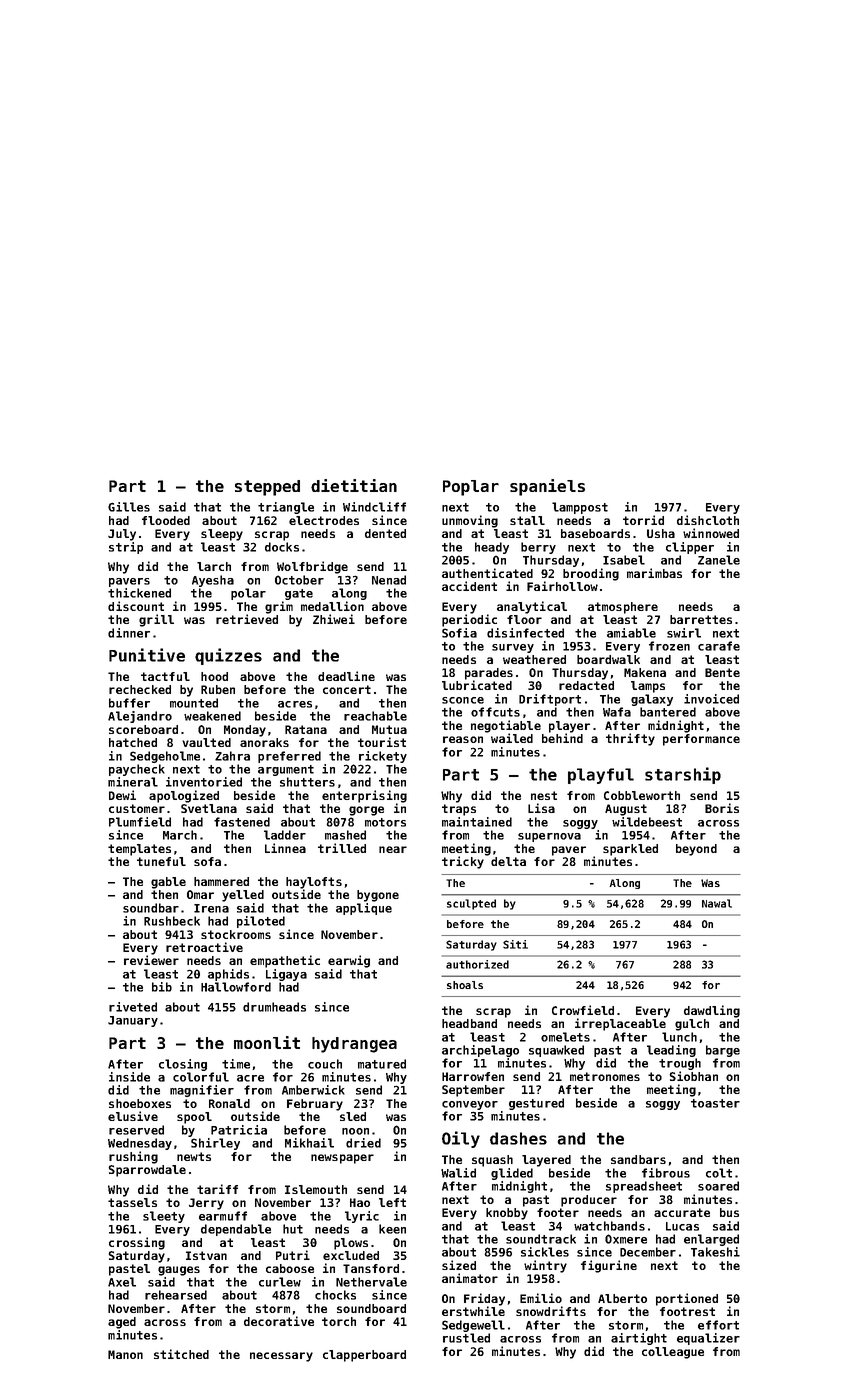 This screenshot has width=849, height=1400. Describe the element at coordinates (463, 739) in the screenshot. I see `reason` at that location.
